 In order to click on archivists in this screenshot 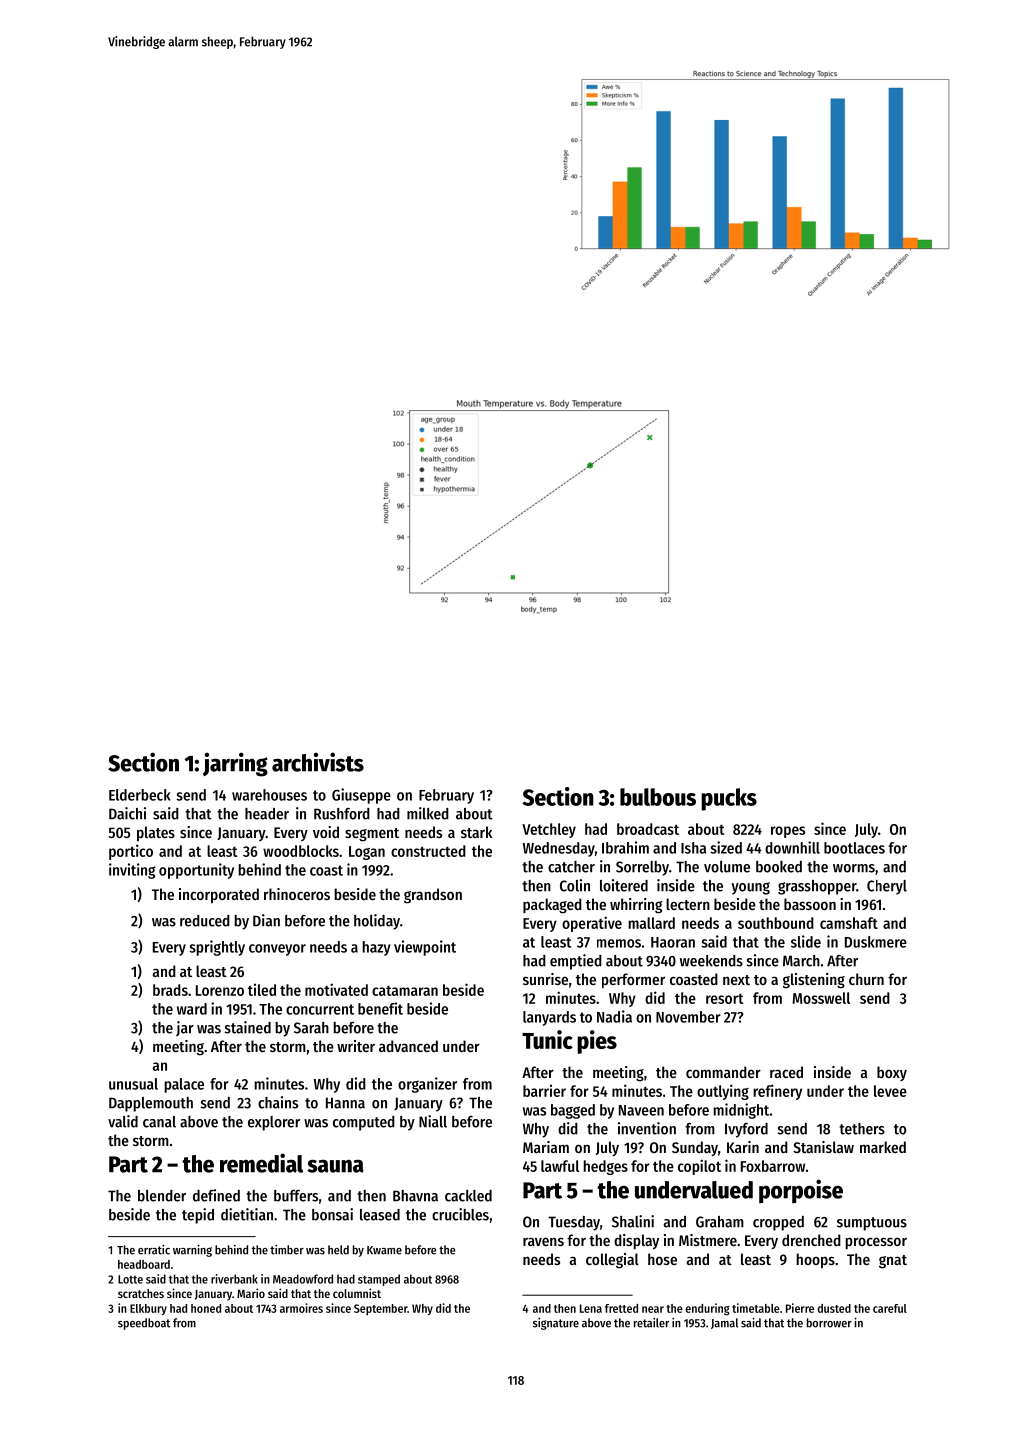, I will do `click(318, 762)`.
